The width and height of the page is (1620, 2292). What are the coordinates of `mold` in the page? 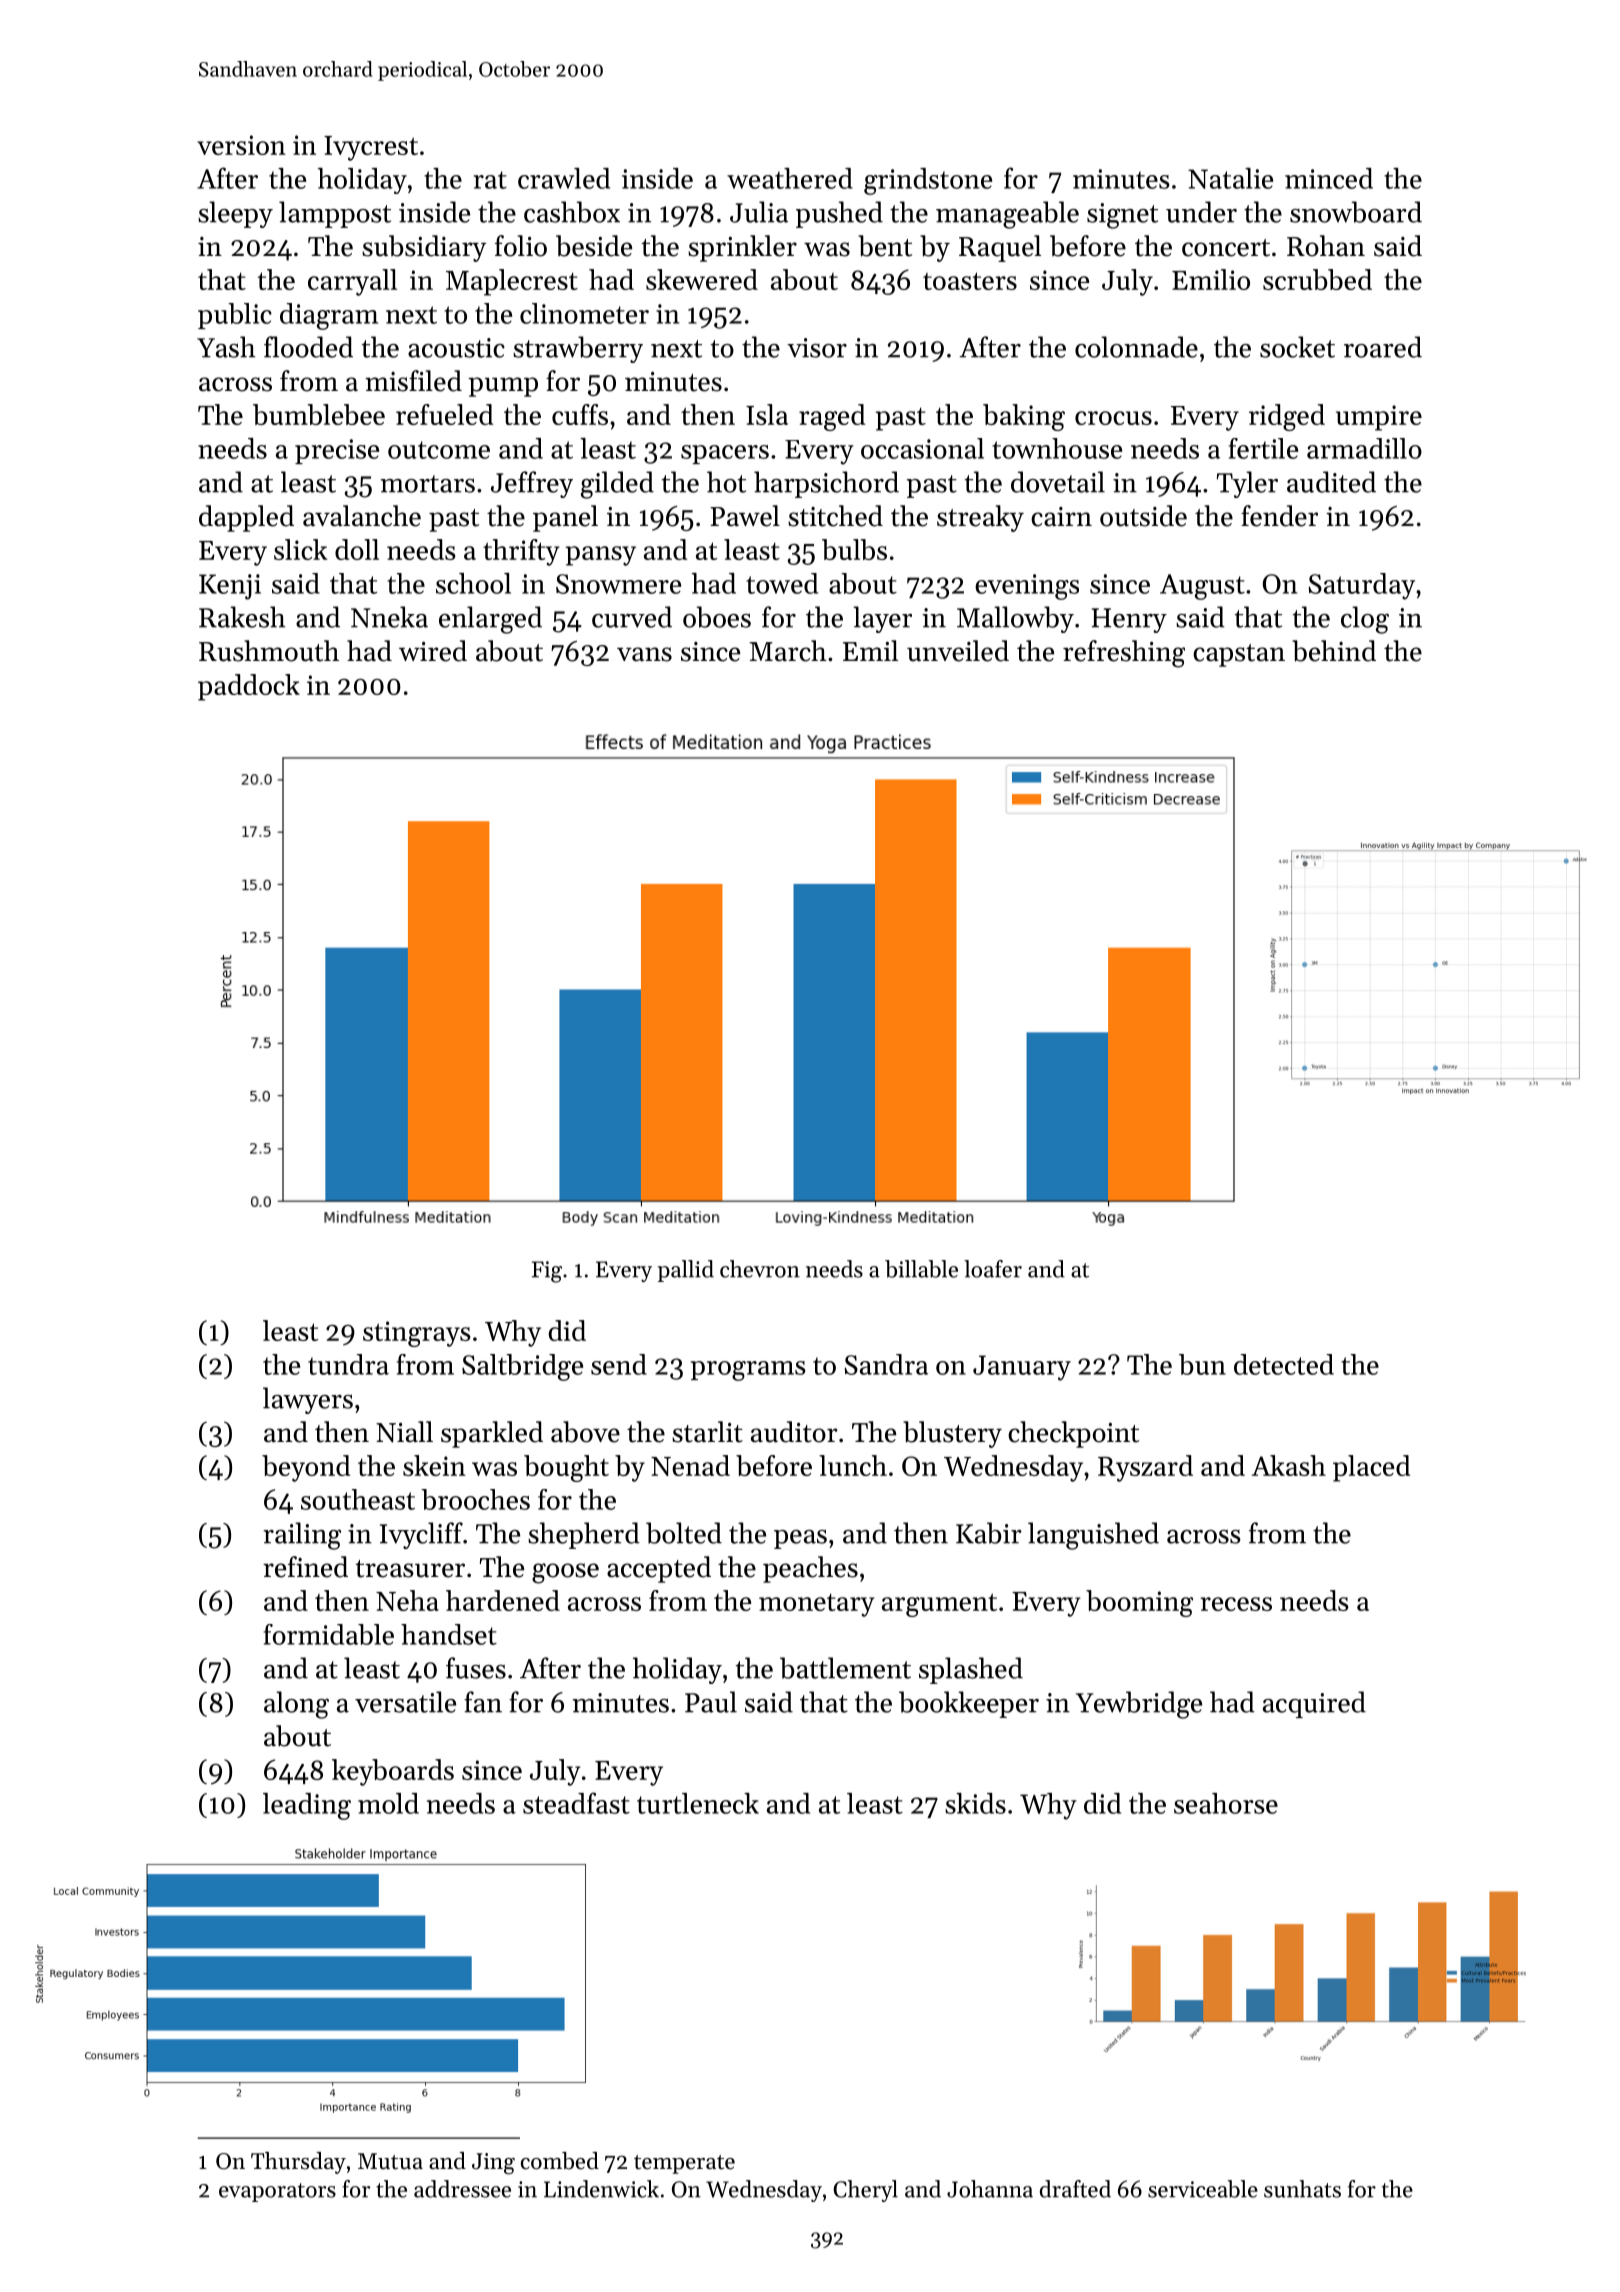 It's located at (388, 1803).
